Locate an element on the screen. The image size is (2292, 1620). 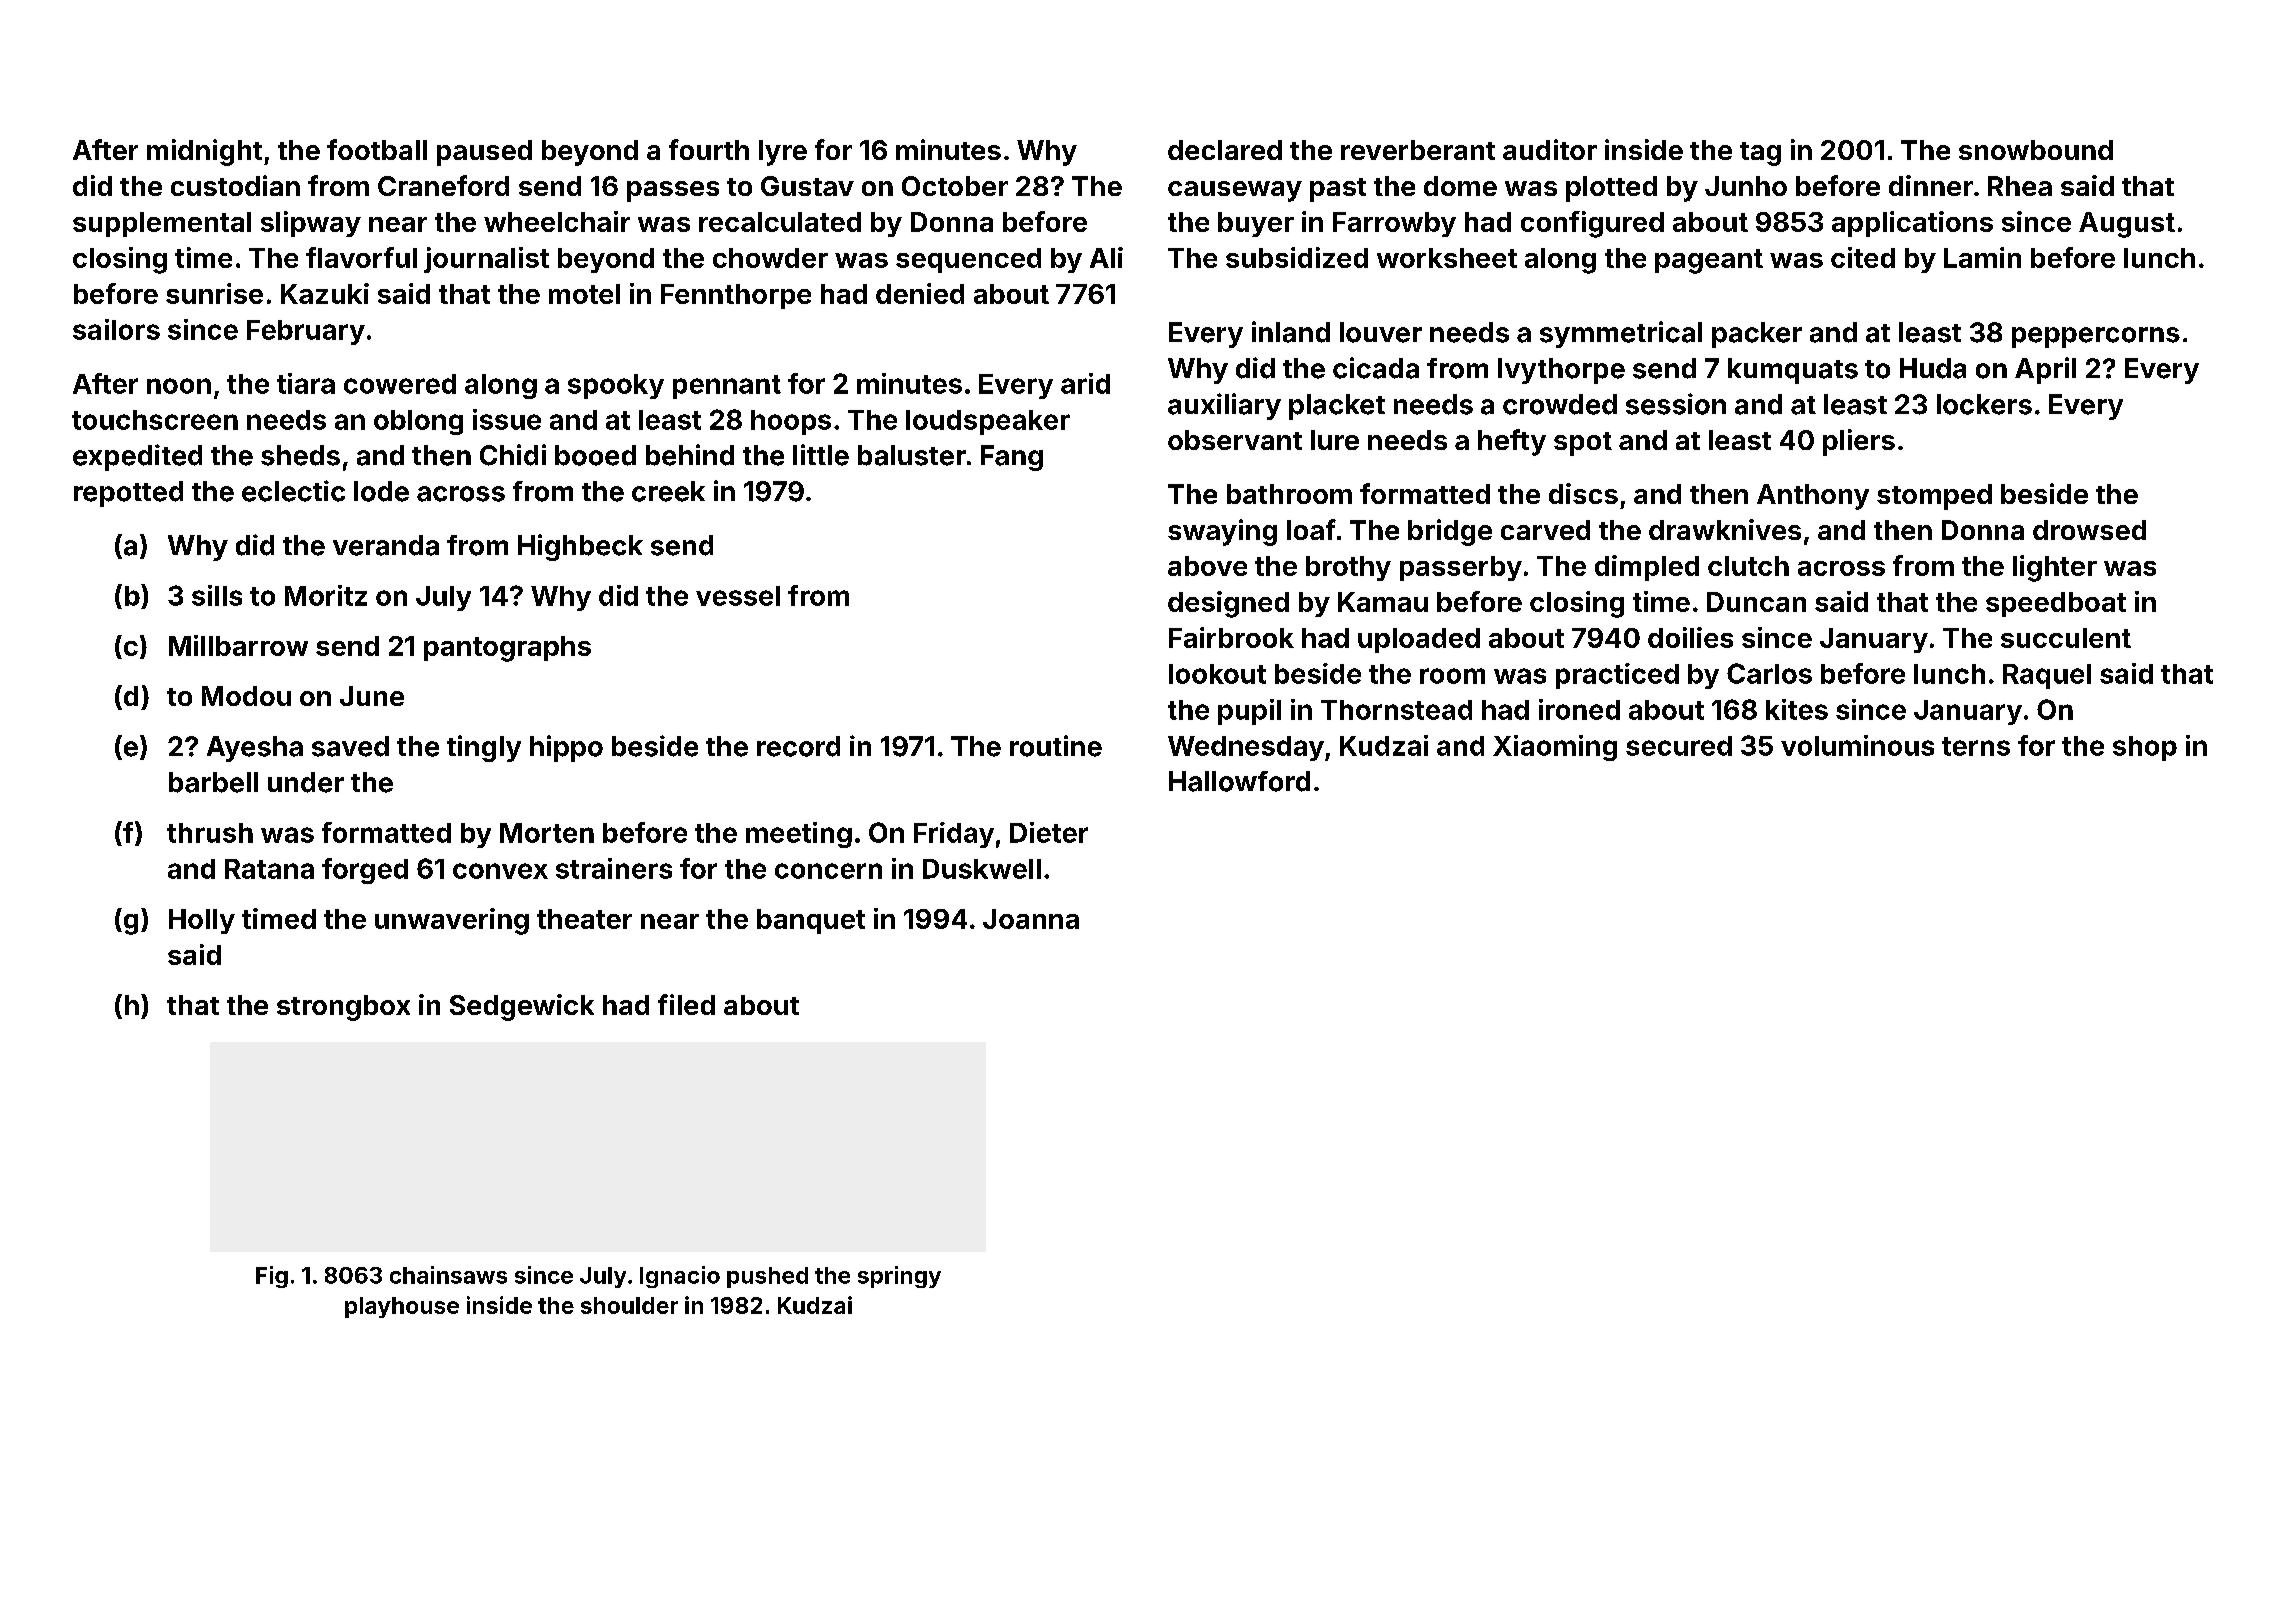
Duskwell is located at coordinates (982, 869).
